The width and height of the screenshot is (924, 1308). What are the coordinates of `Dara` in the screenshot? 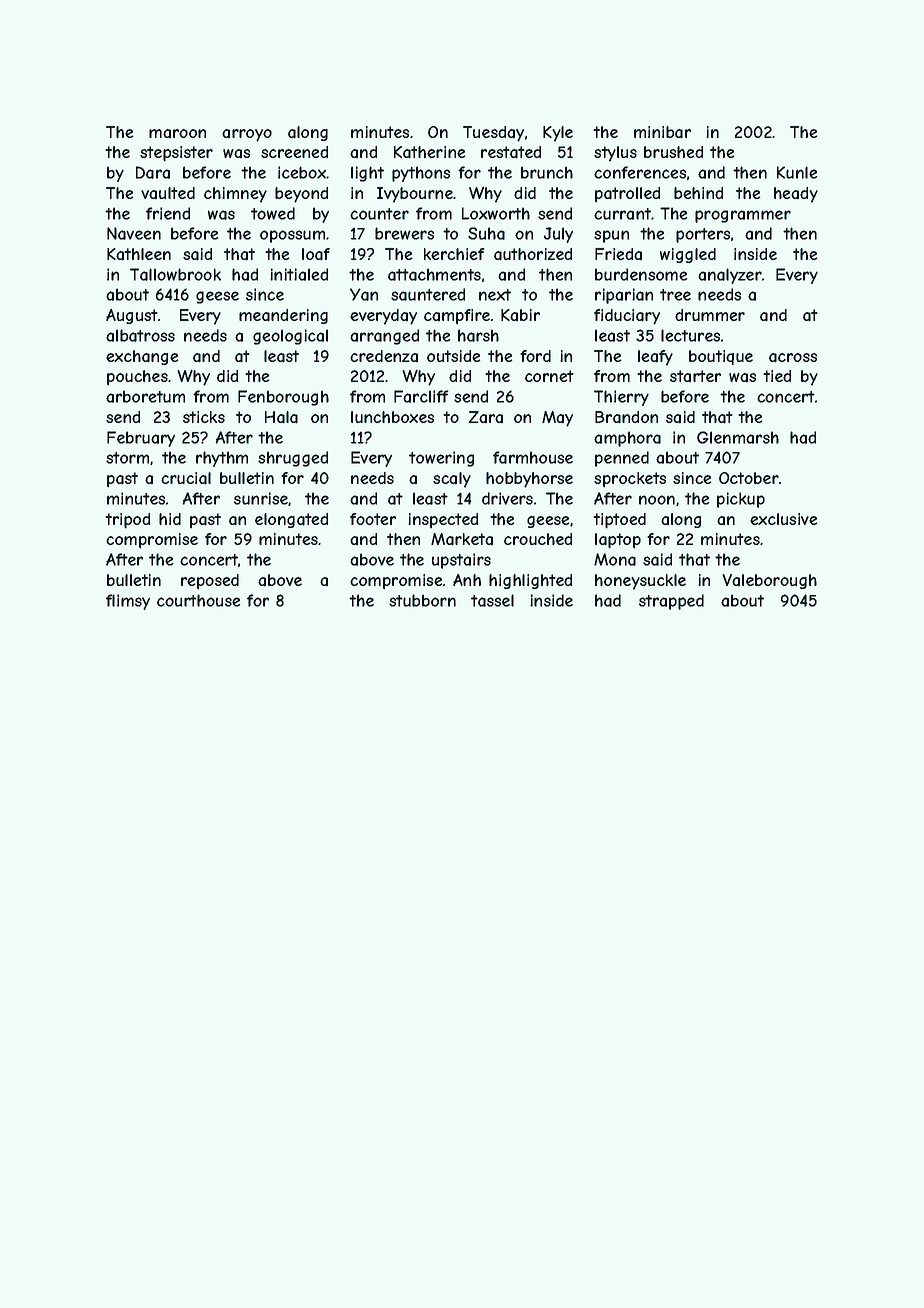 It's located at (153, 172).
